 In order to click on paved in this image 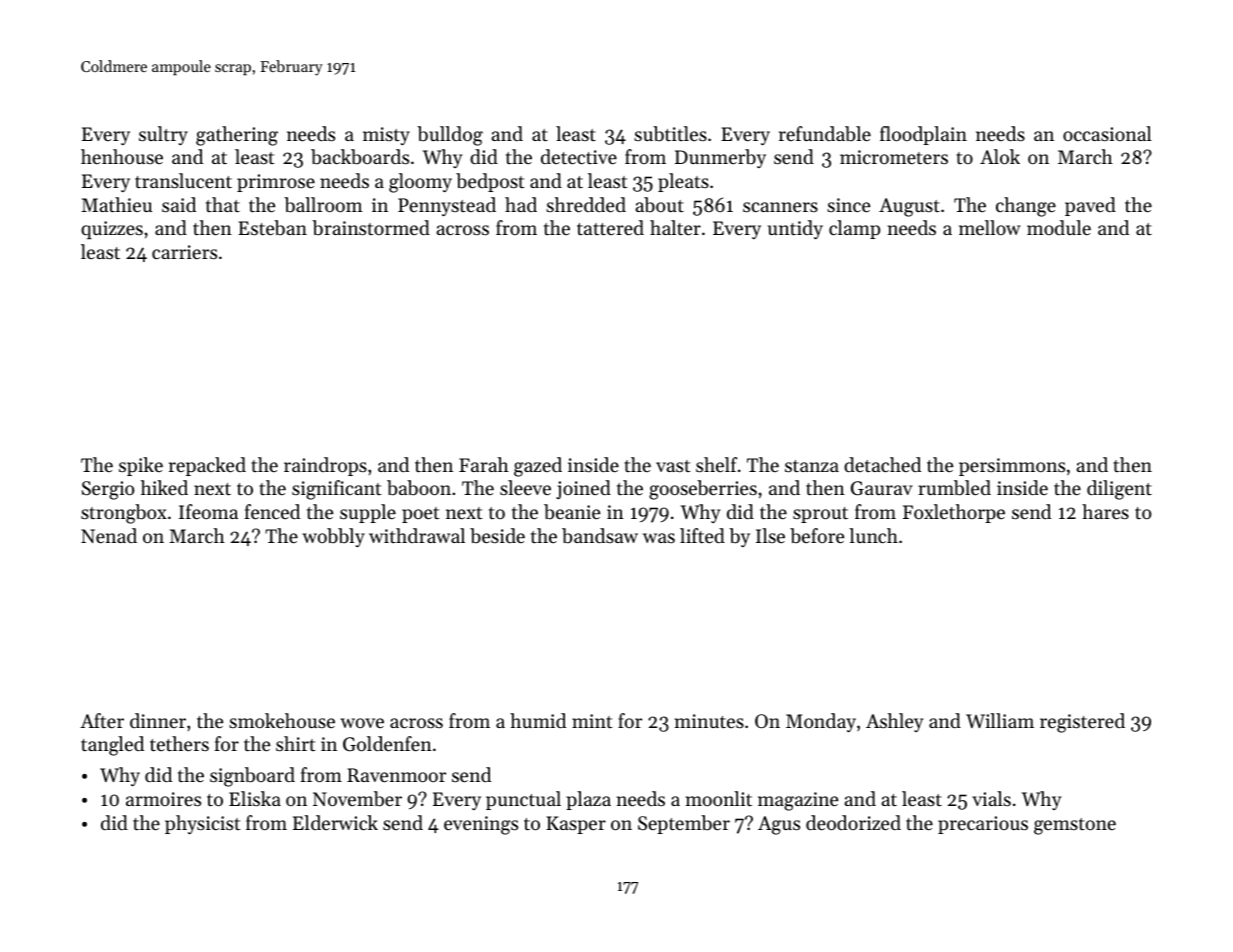, I will do `click(1090, 206)`.
